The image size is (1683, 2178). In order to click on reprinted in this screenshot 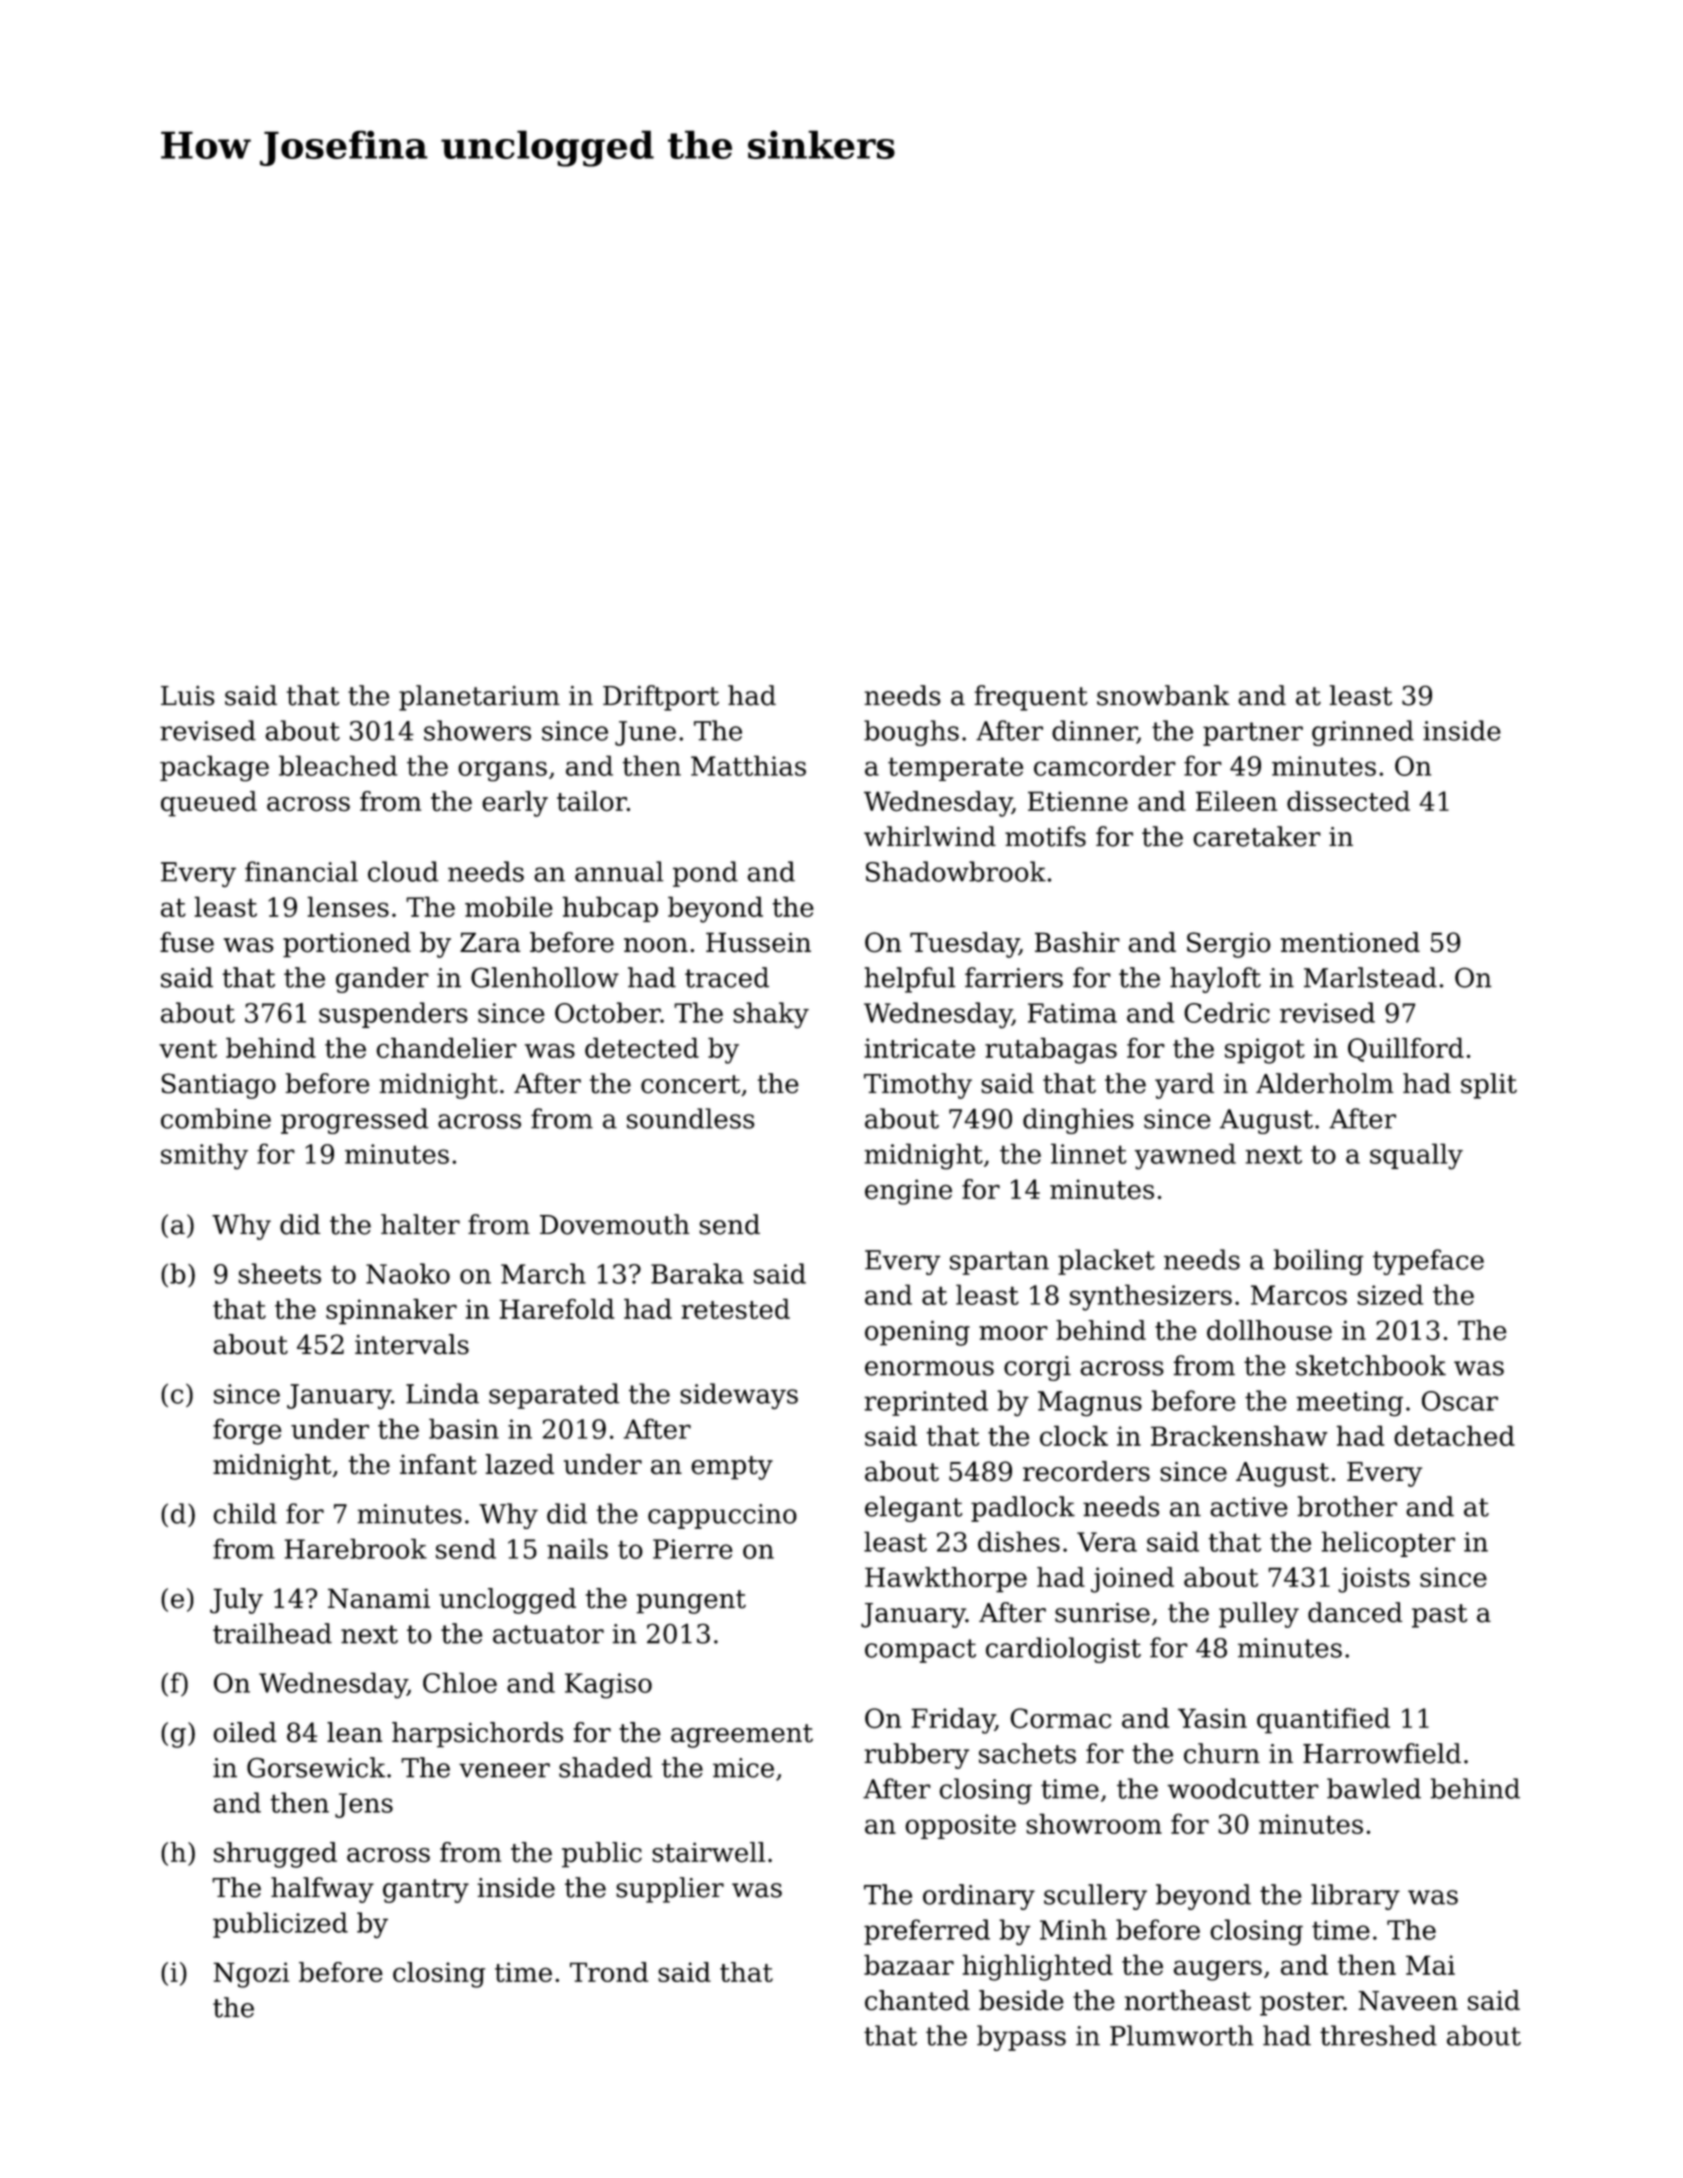, I will do `click(926, 1403)`.
